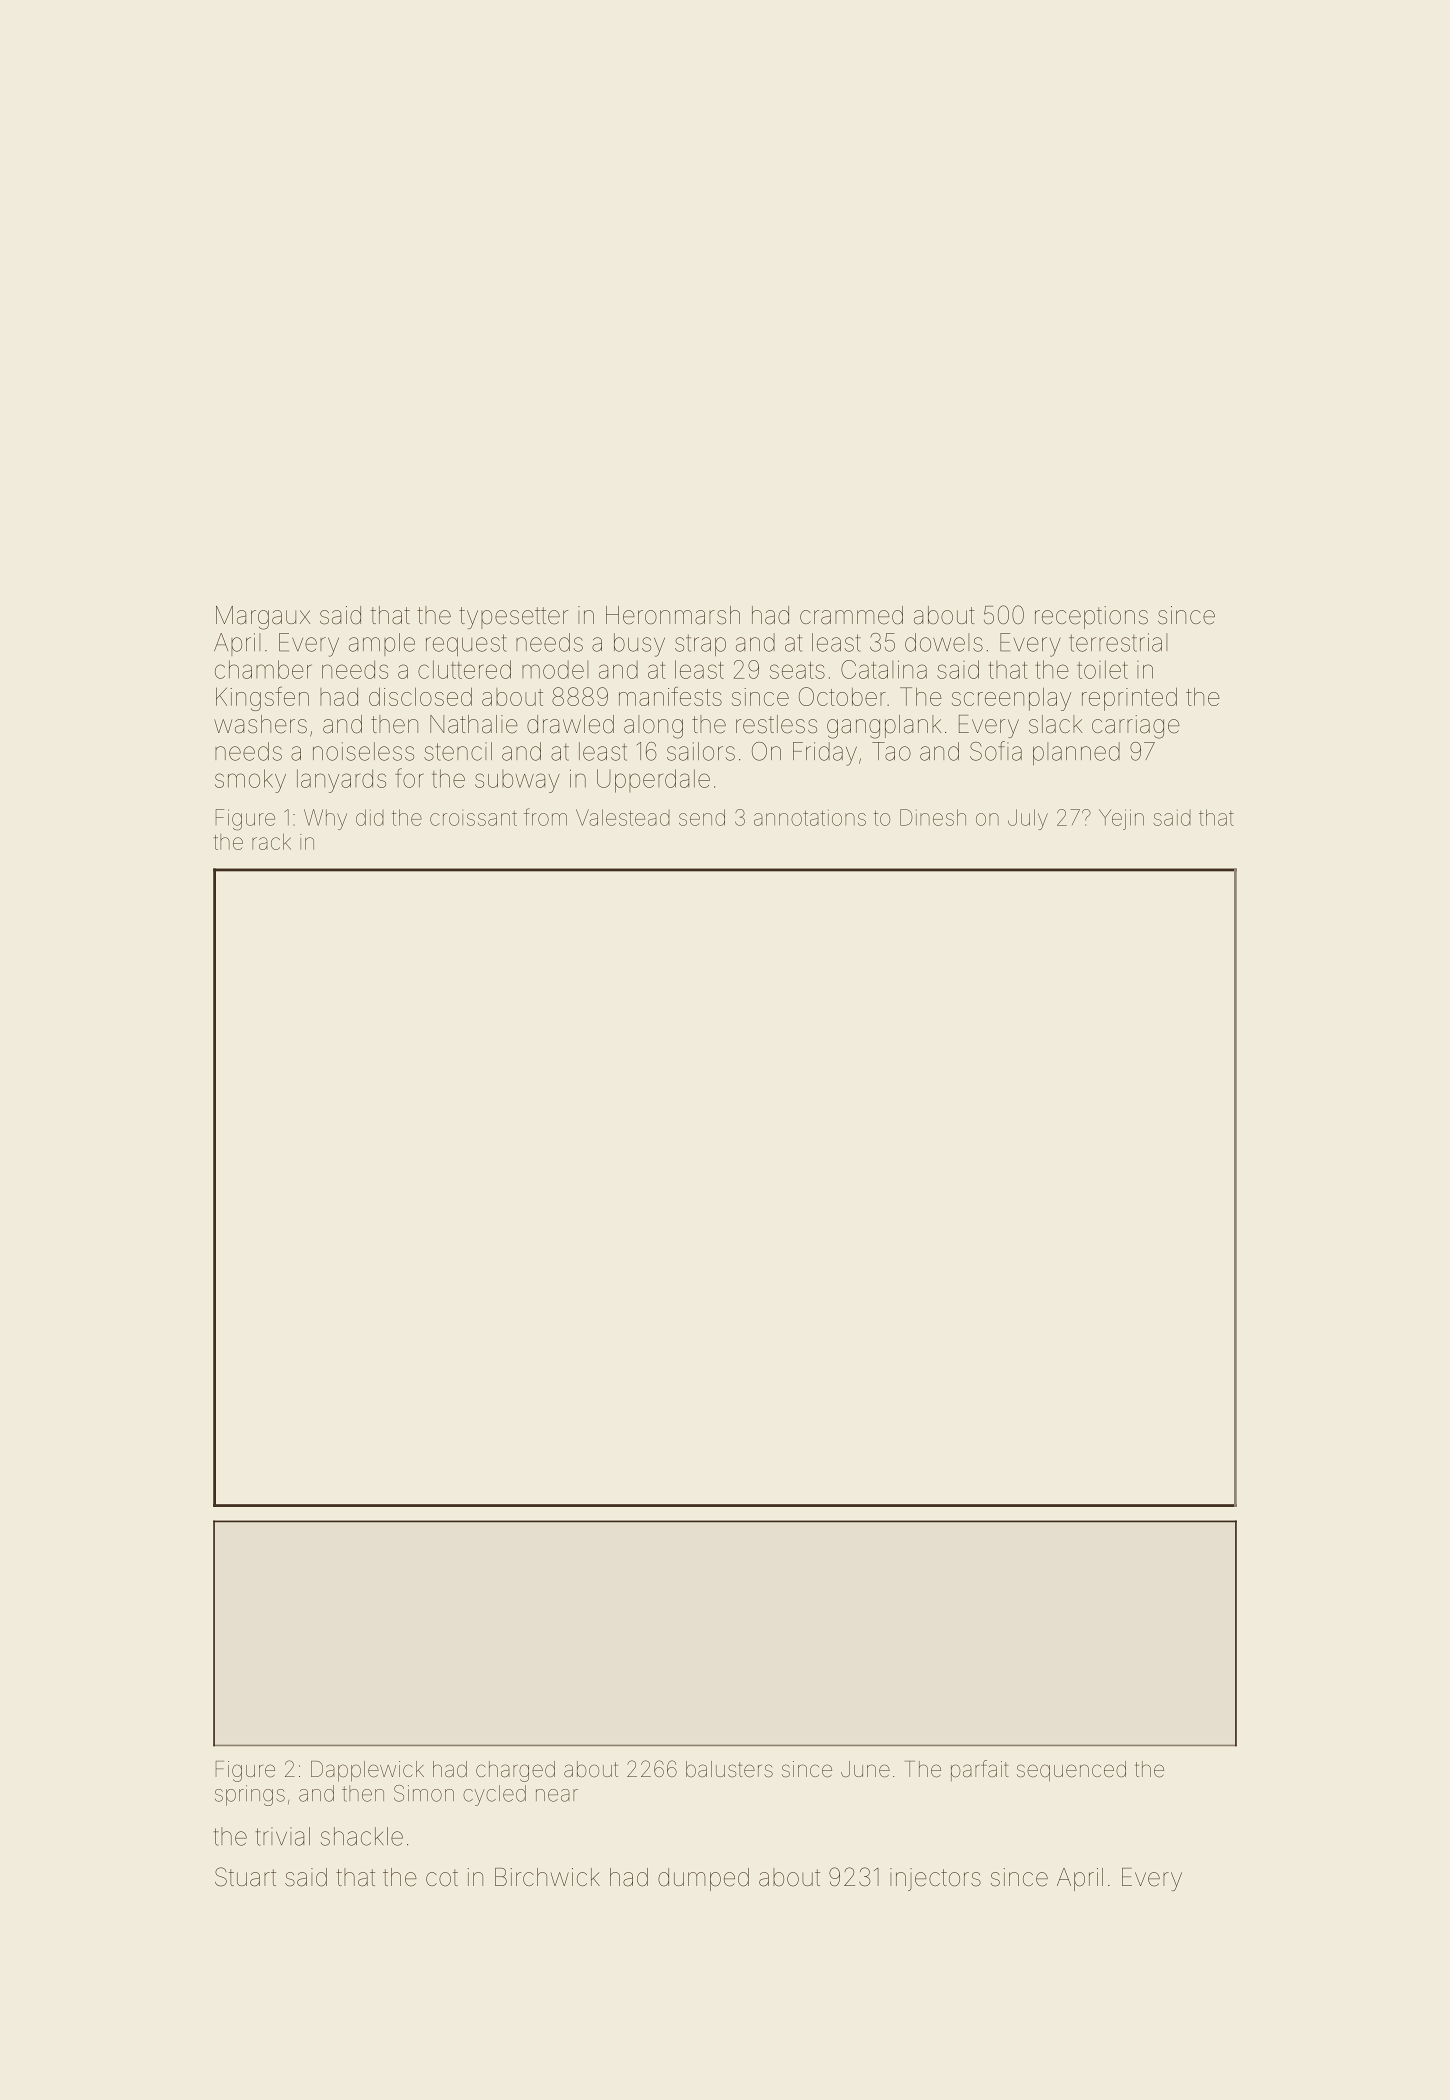 The width and height of the screenshot is (1450, 2100). I want to click on sequenced, so click(1071, 1771).
